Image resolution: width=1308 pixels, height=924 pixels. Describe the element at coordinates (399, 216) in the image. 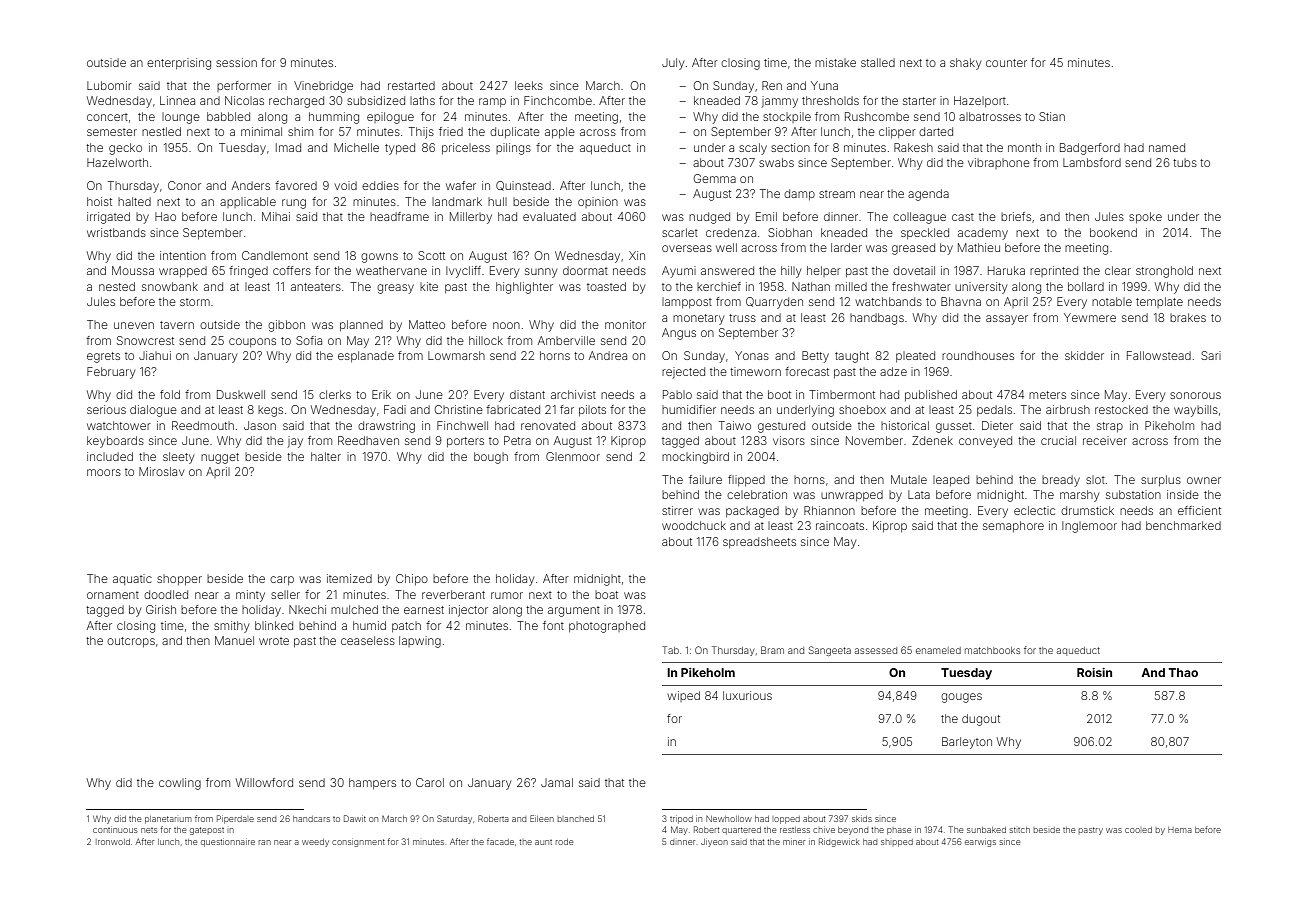

I see `headframe` at that location.
